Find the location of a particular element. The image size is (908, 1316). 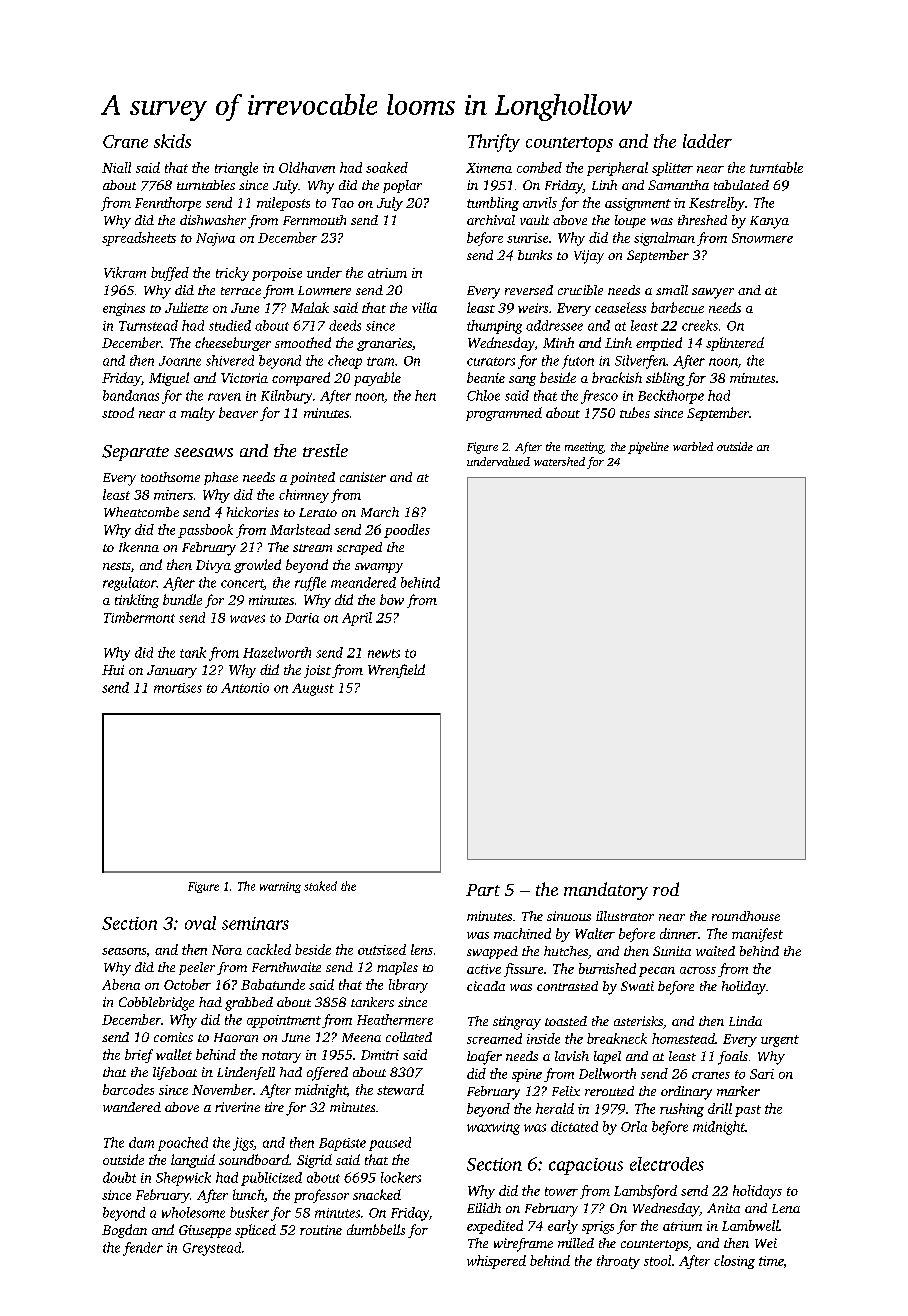

languid is located at coordinates (193, 1161).
